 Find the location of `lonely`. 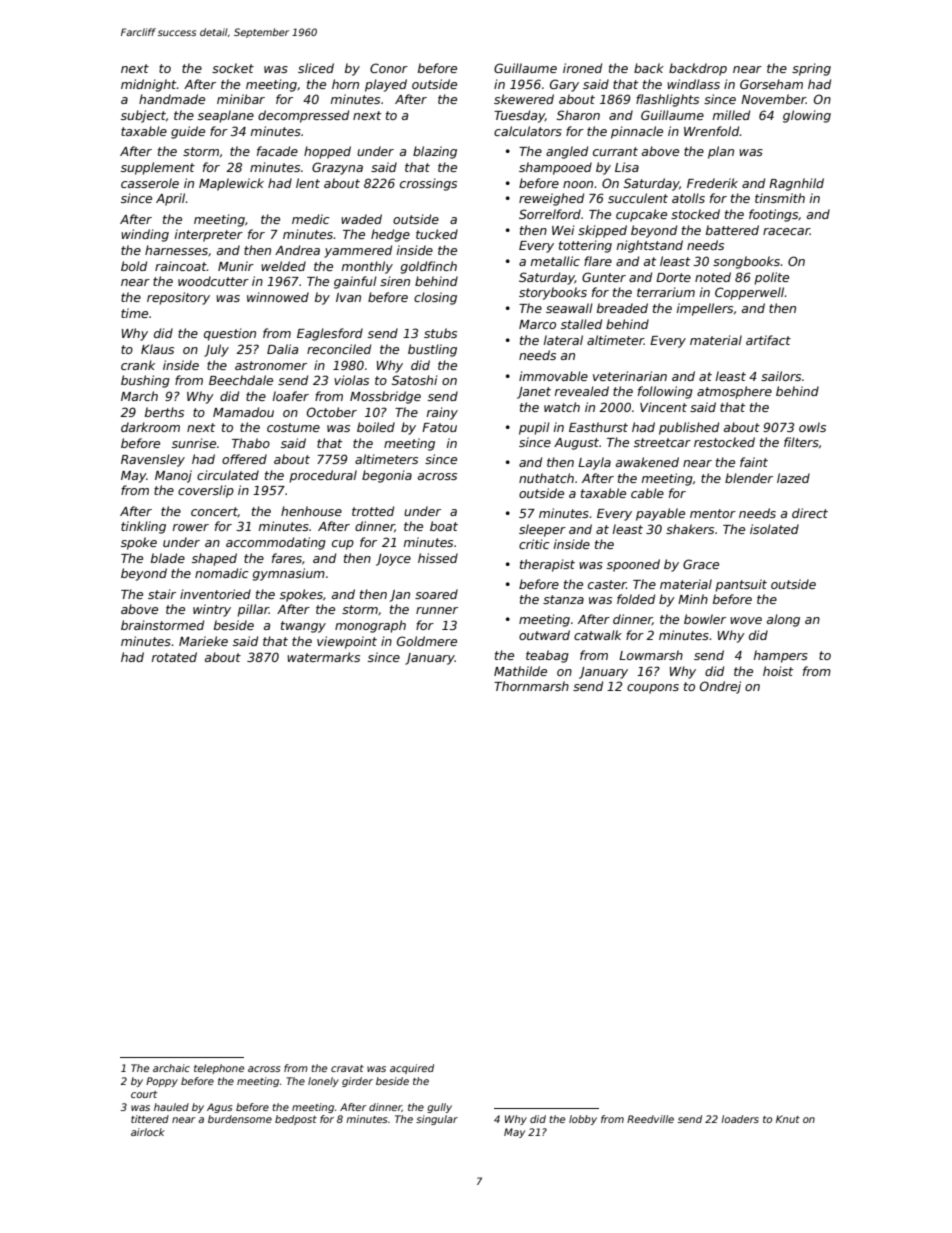

lonely is located at coordinates (323, 1082).
